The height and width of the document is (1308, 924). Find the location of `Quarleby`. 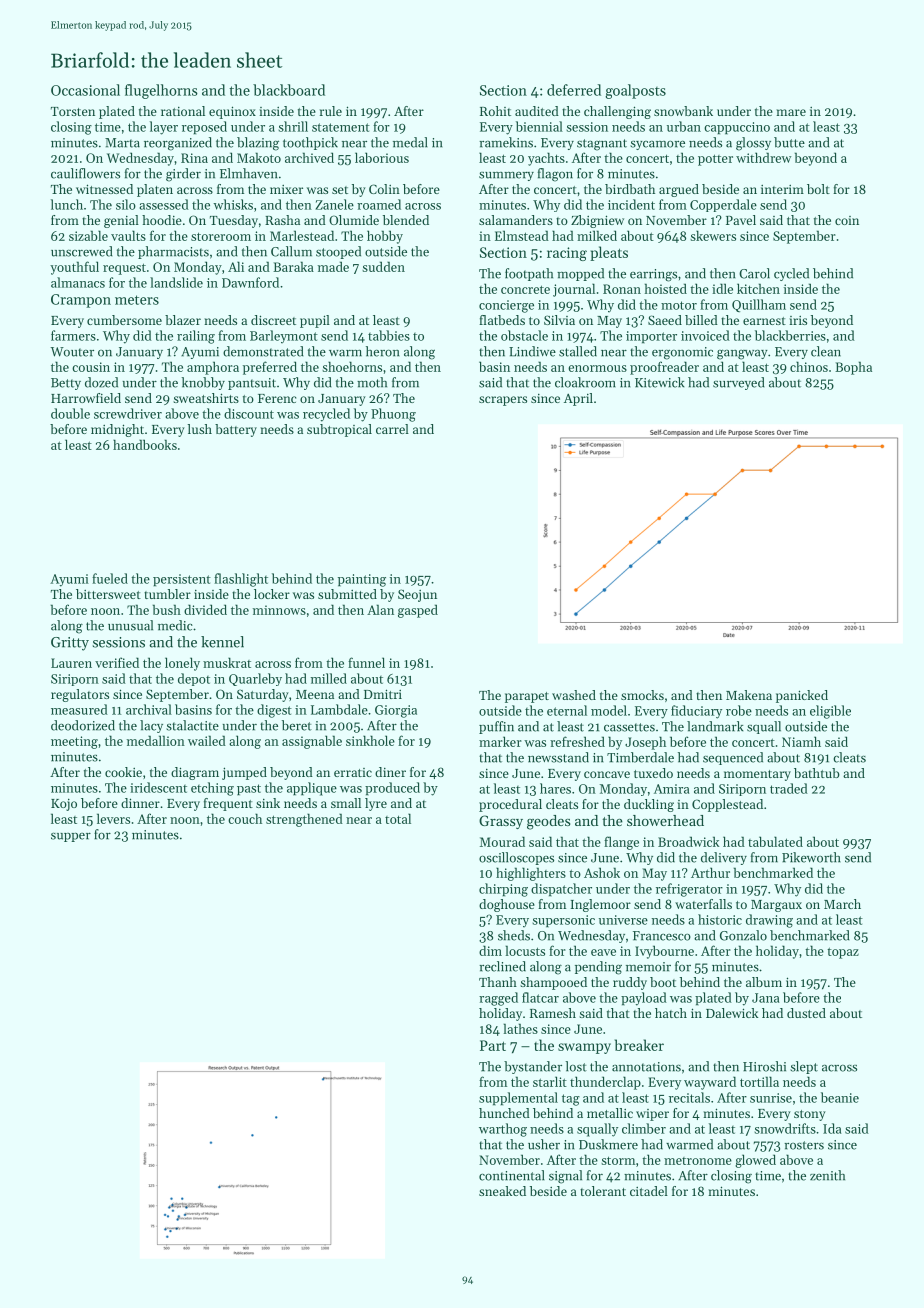

Quarleby is located at coordinates (255, 679).
